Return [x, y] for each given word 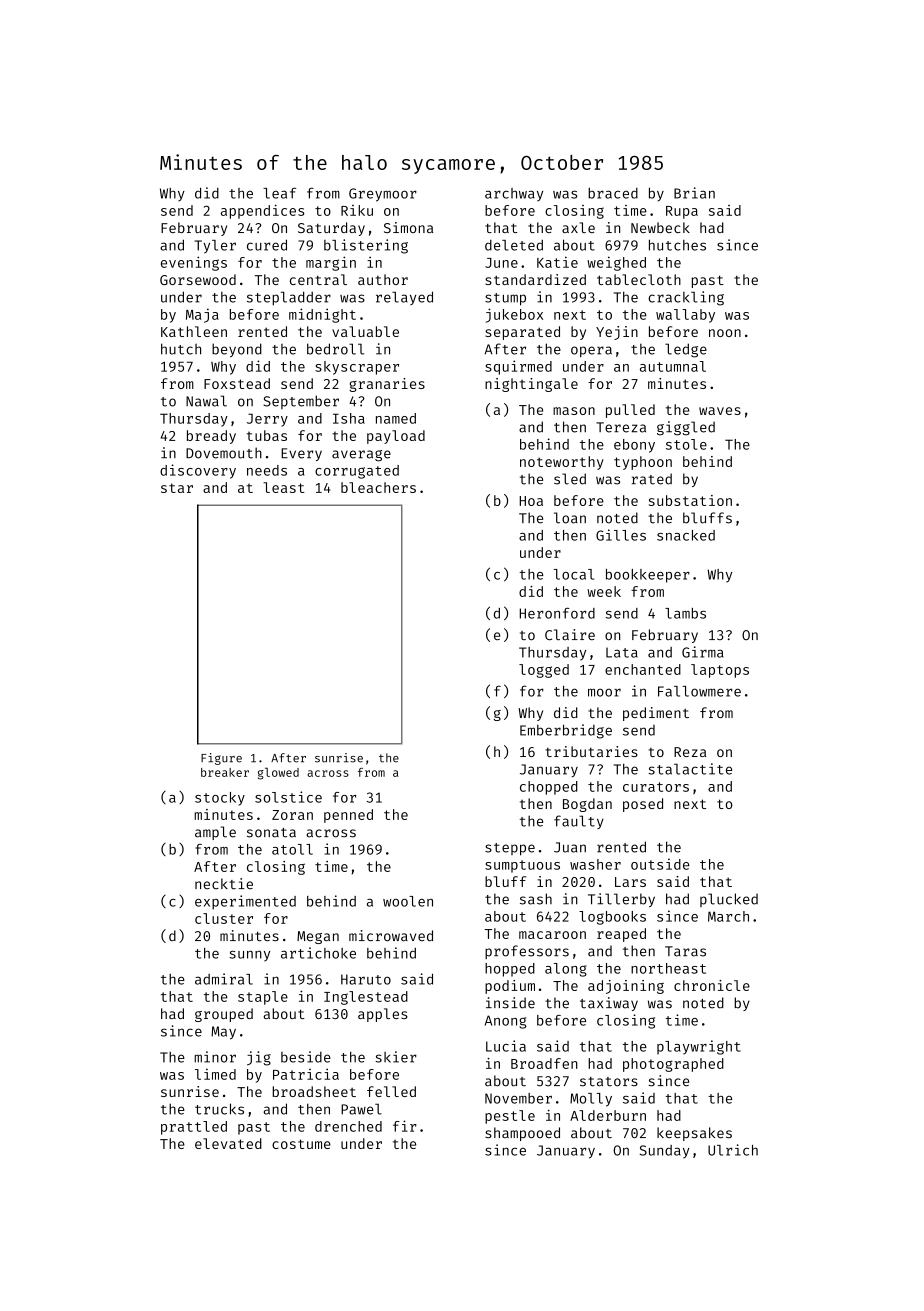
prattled [194, 1128]
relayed [404, 298]
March [728, 916]
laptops [720, 671]
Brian [694, 193]
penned [348, 816]
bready [211, 437]
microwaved [391, 936]
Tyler [215, 247]
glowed [278, 774]
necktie [224, 884]
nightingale [531, 385]
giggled [686, 428]
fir [405, 1126]
